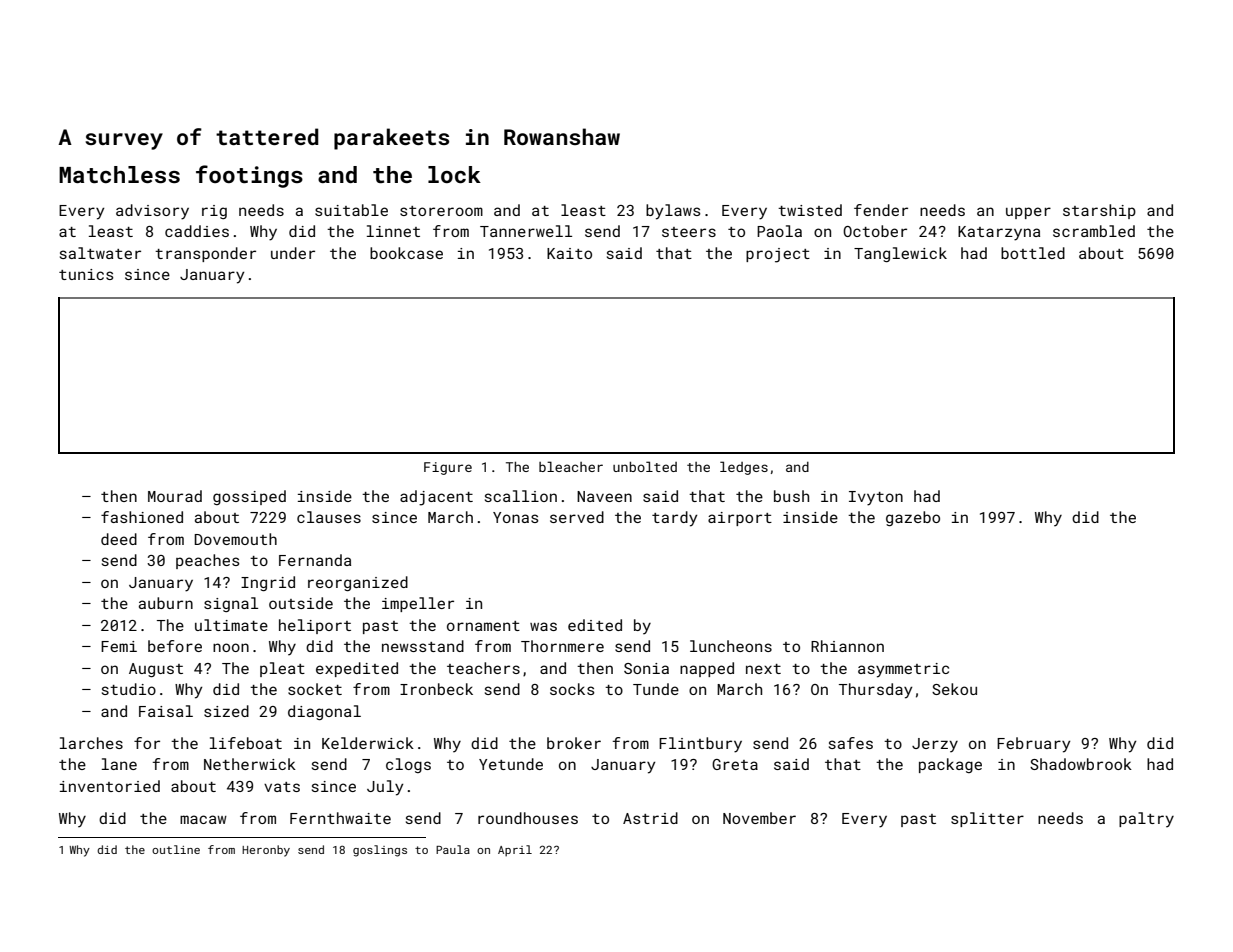 The image size is (1233, 952). I want to click on Ivyton, so click(876, 498).
